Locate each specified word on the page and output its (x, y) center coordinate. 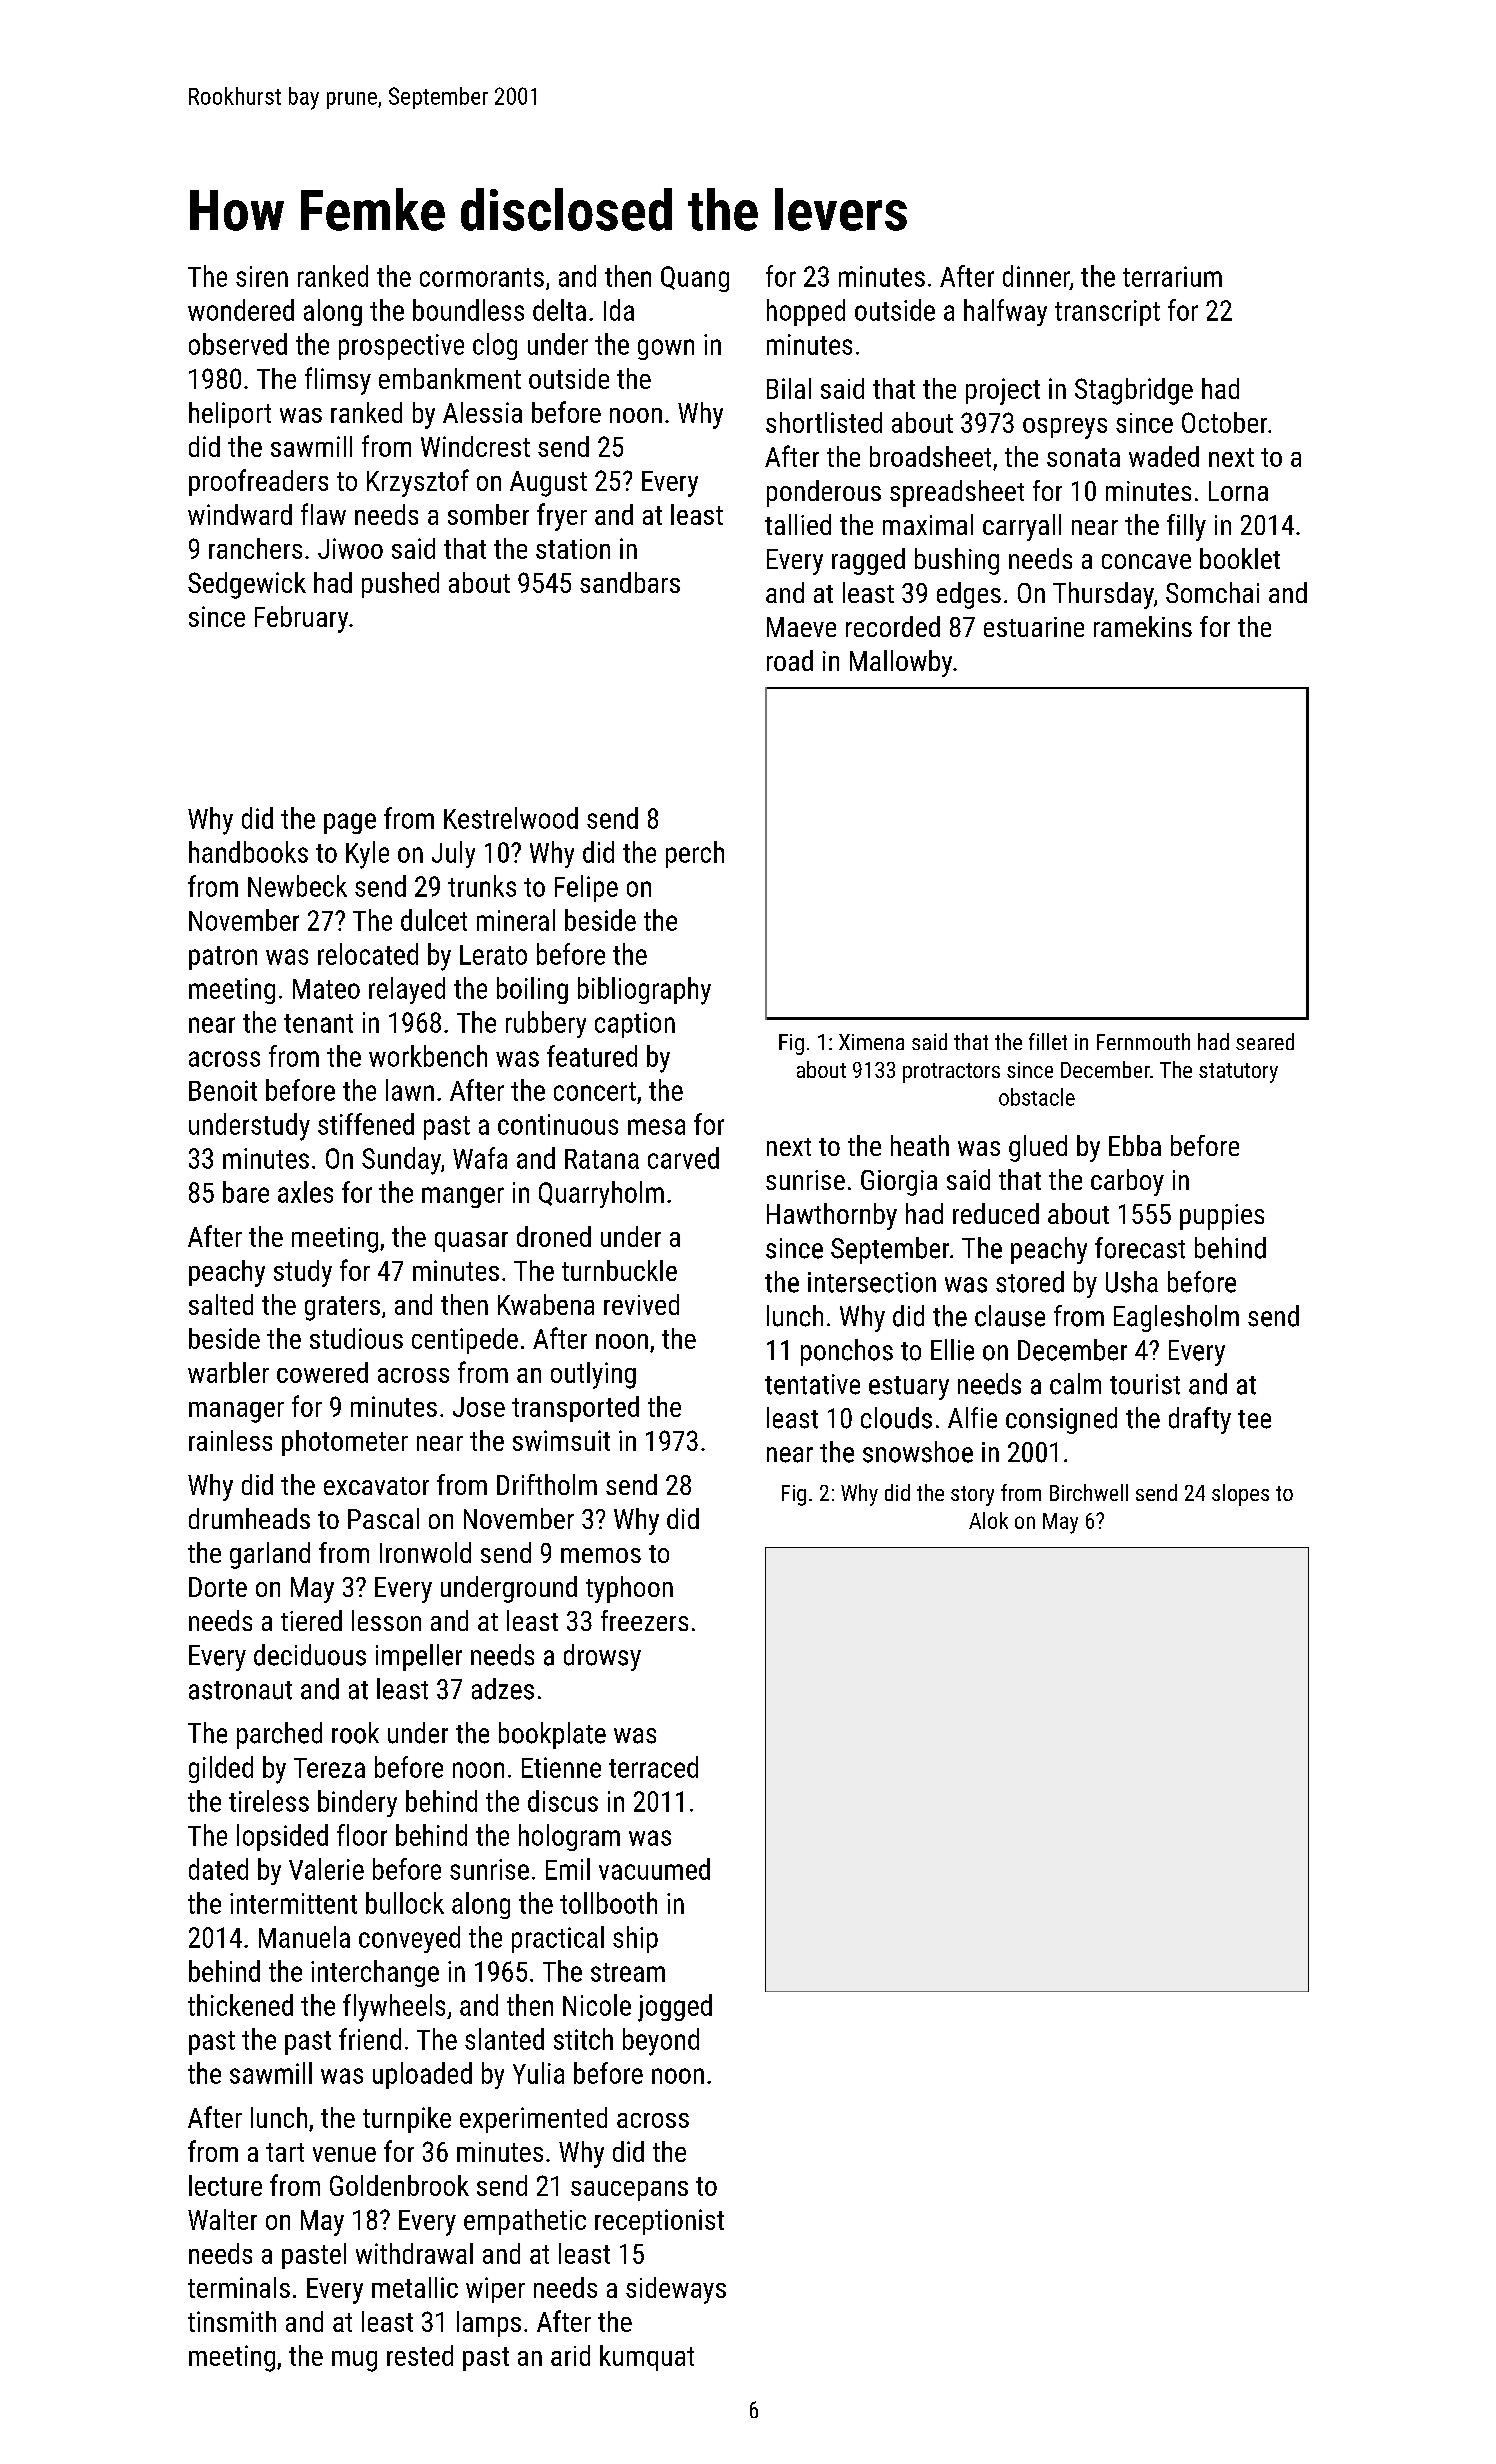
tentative (812, 1384)
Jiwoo (350, 548)
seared (1265, 1041)
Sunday (401, 1161)
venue (344, 2154)
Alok (988, 1520)
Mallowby (901, 663)
